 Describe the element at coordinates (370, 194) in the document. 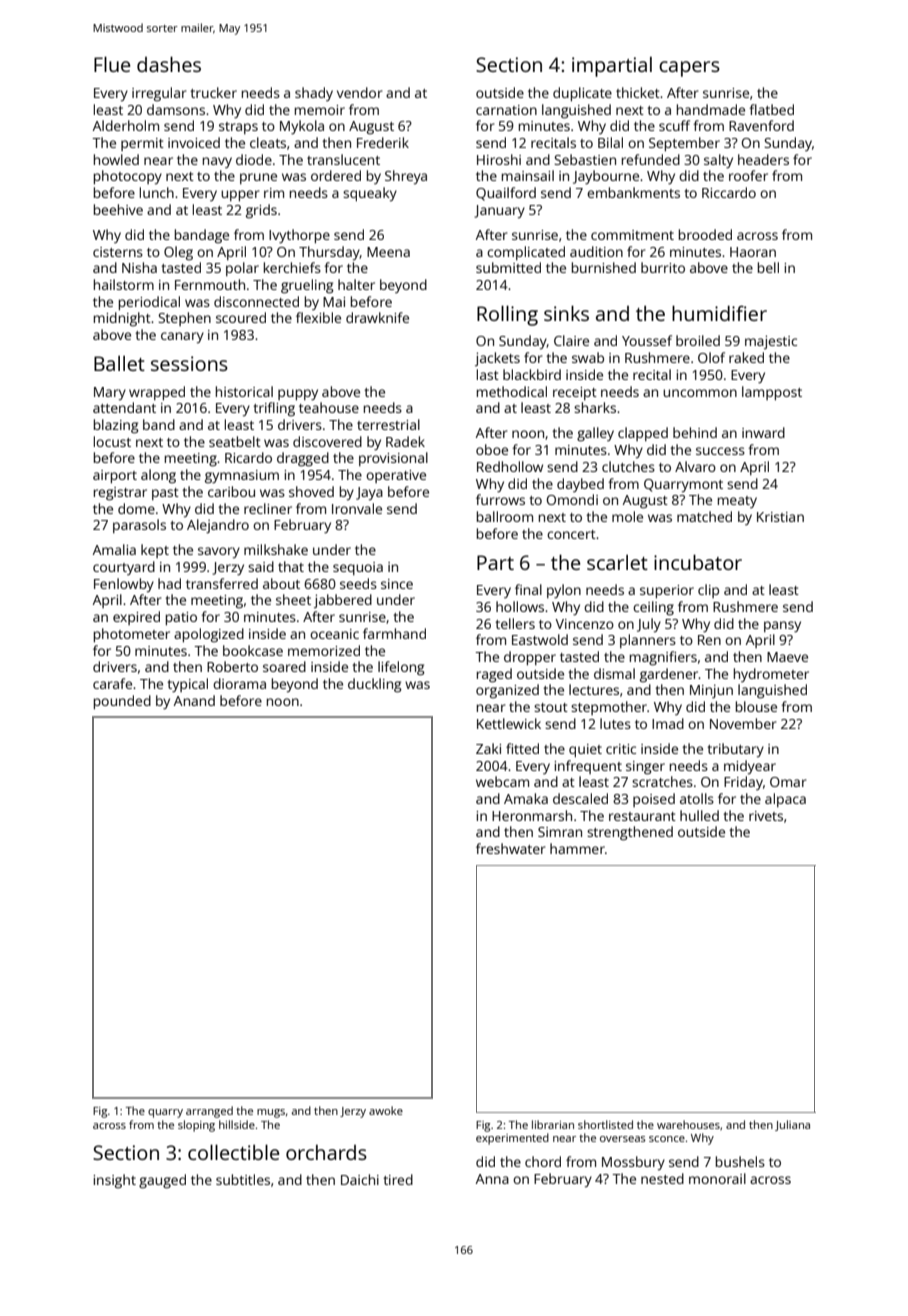

I see `squeaky` at that location.
